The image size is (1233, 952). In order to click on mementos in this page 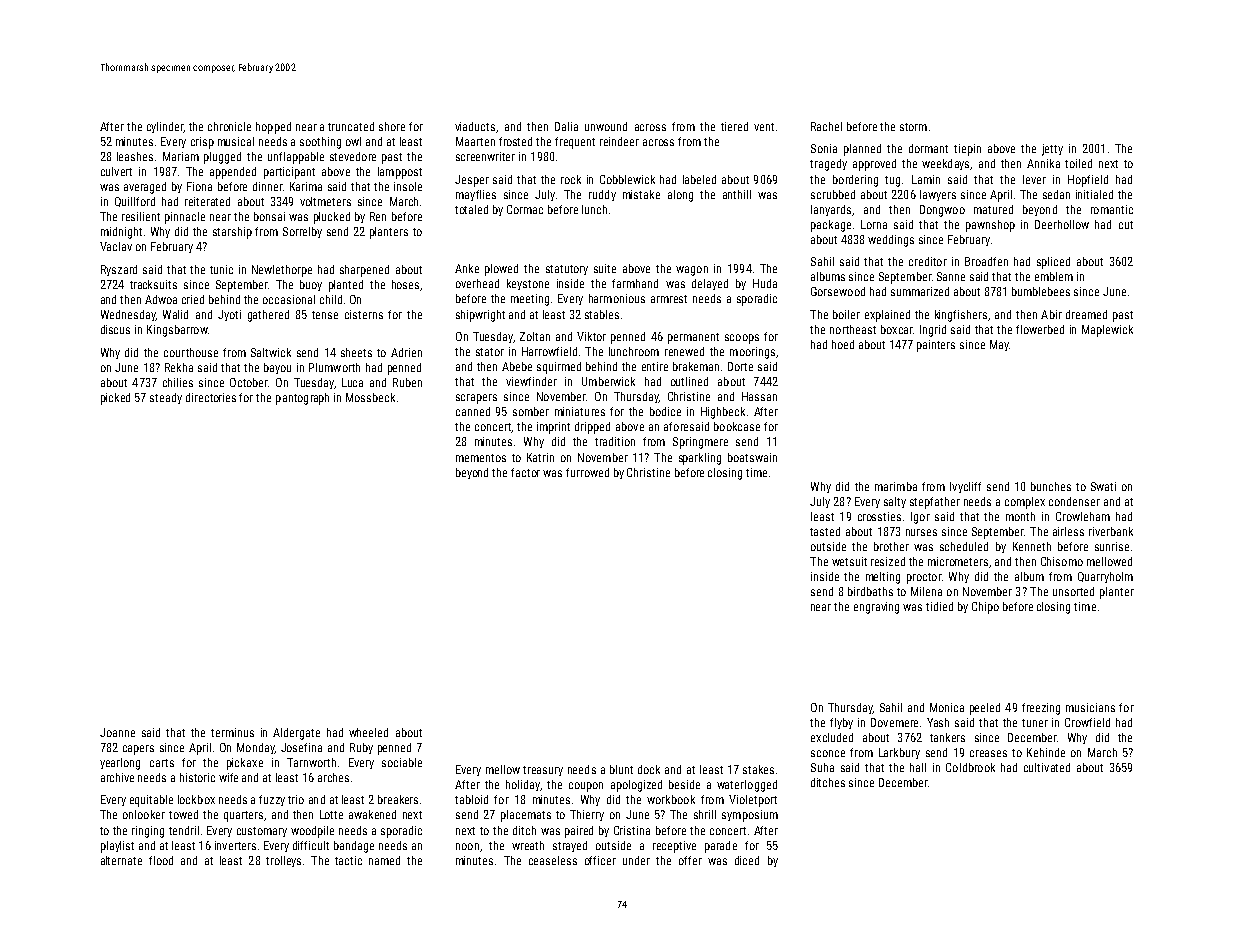, I will do `click(481, 458)`.
